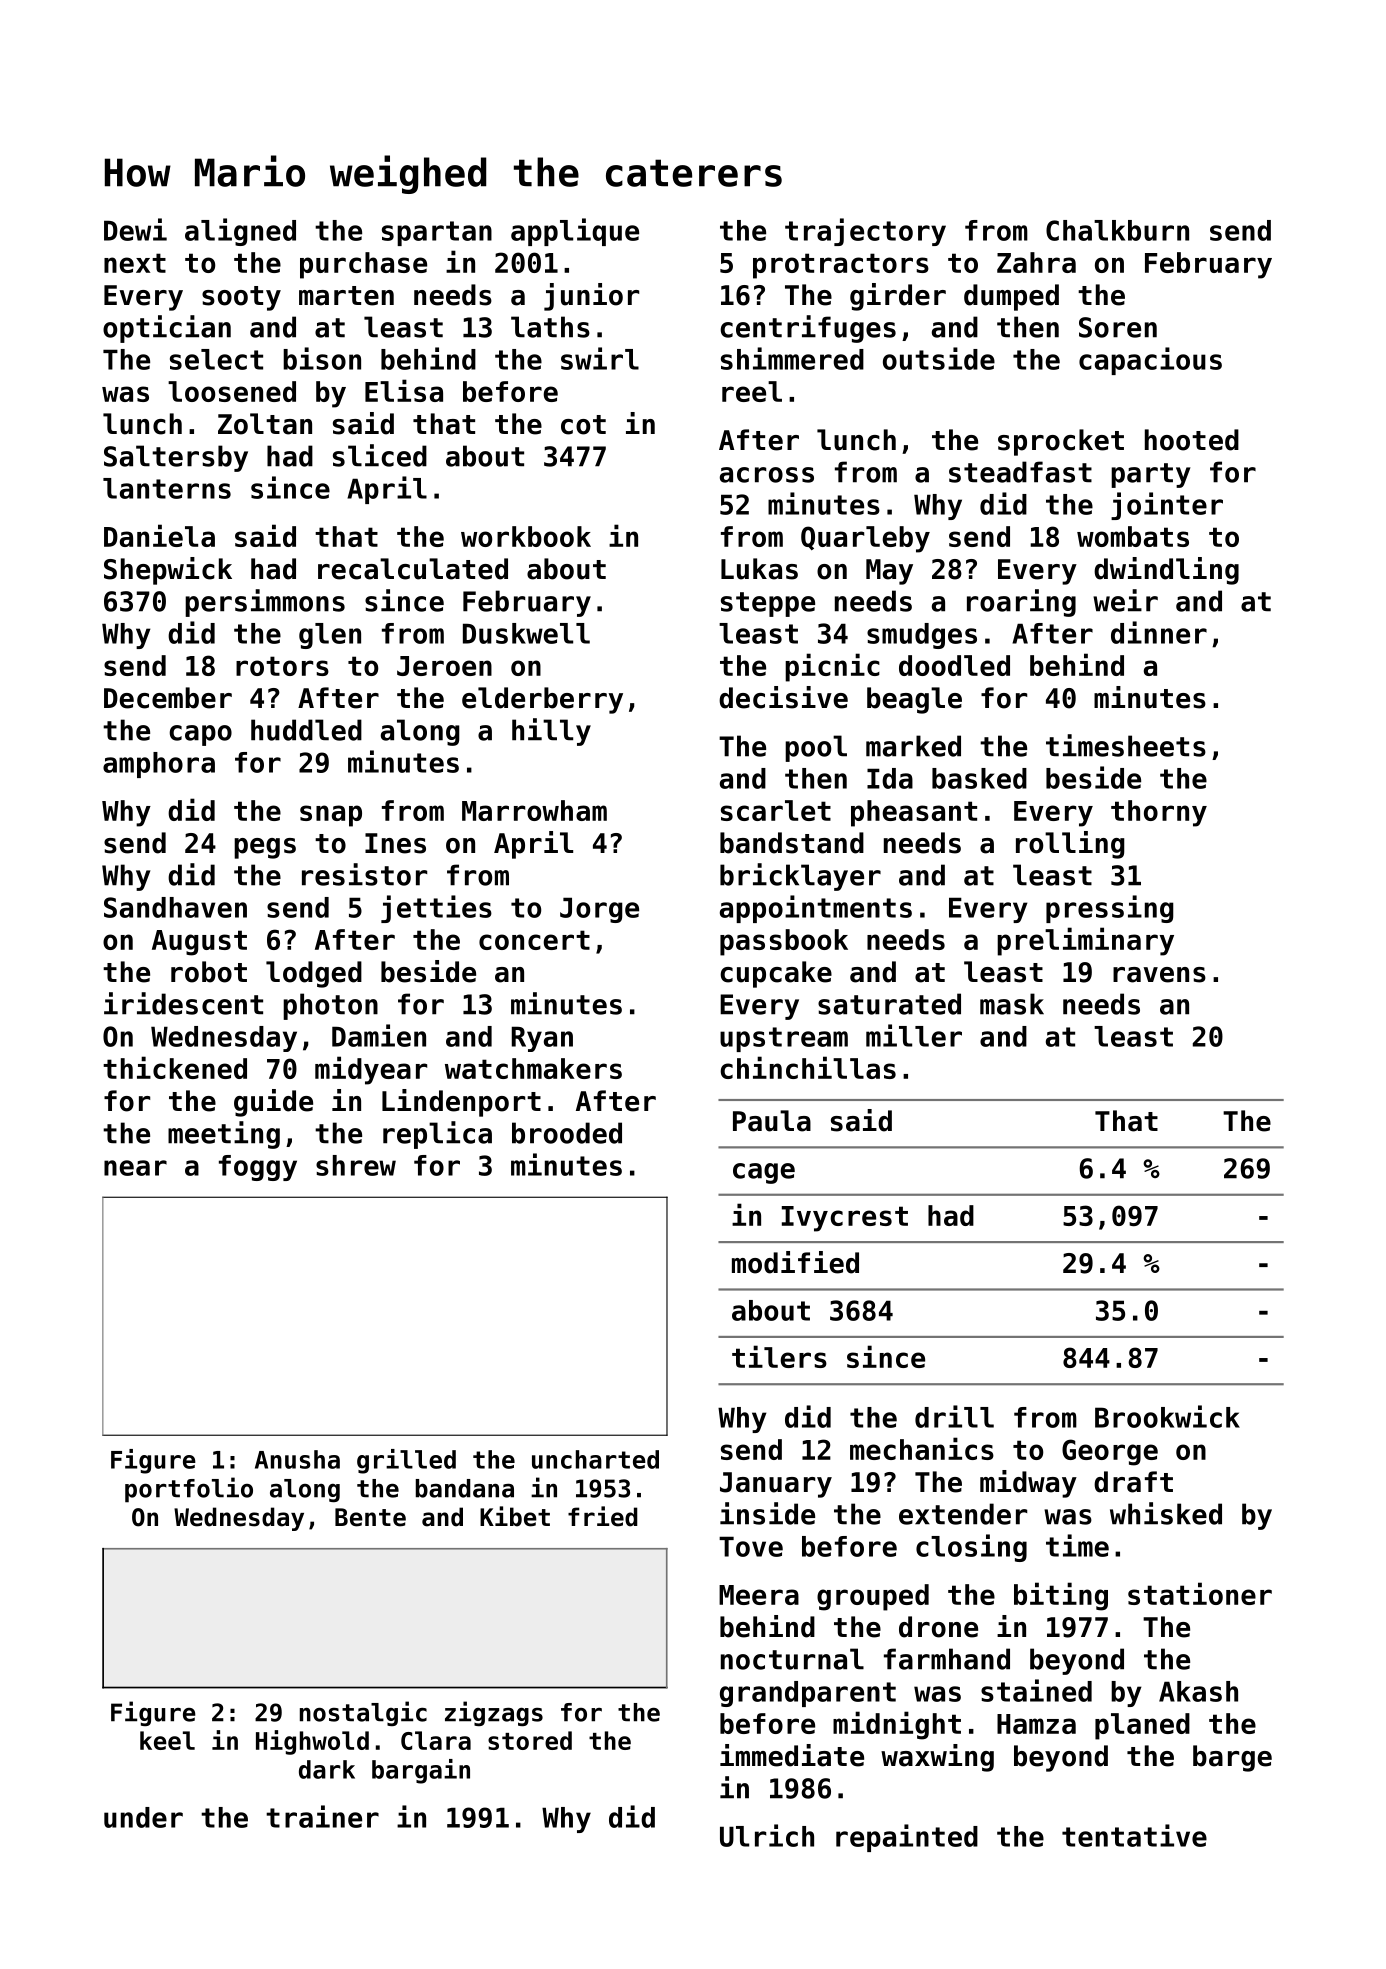 The image size is (1386, 1969). What do you see at coordinates (189, 1490) in the screenshot?
I see `portfolio` at bounding box center [189, 1490].
